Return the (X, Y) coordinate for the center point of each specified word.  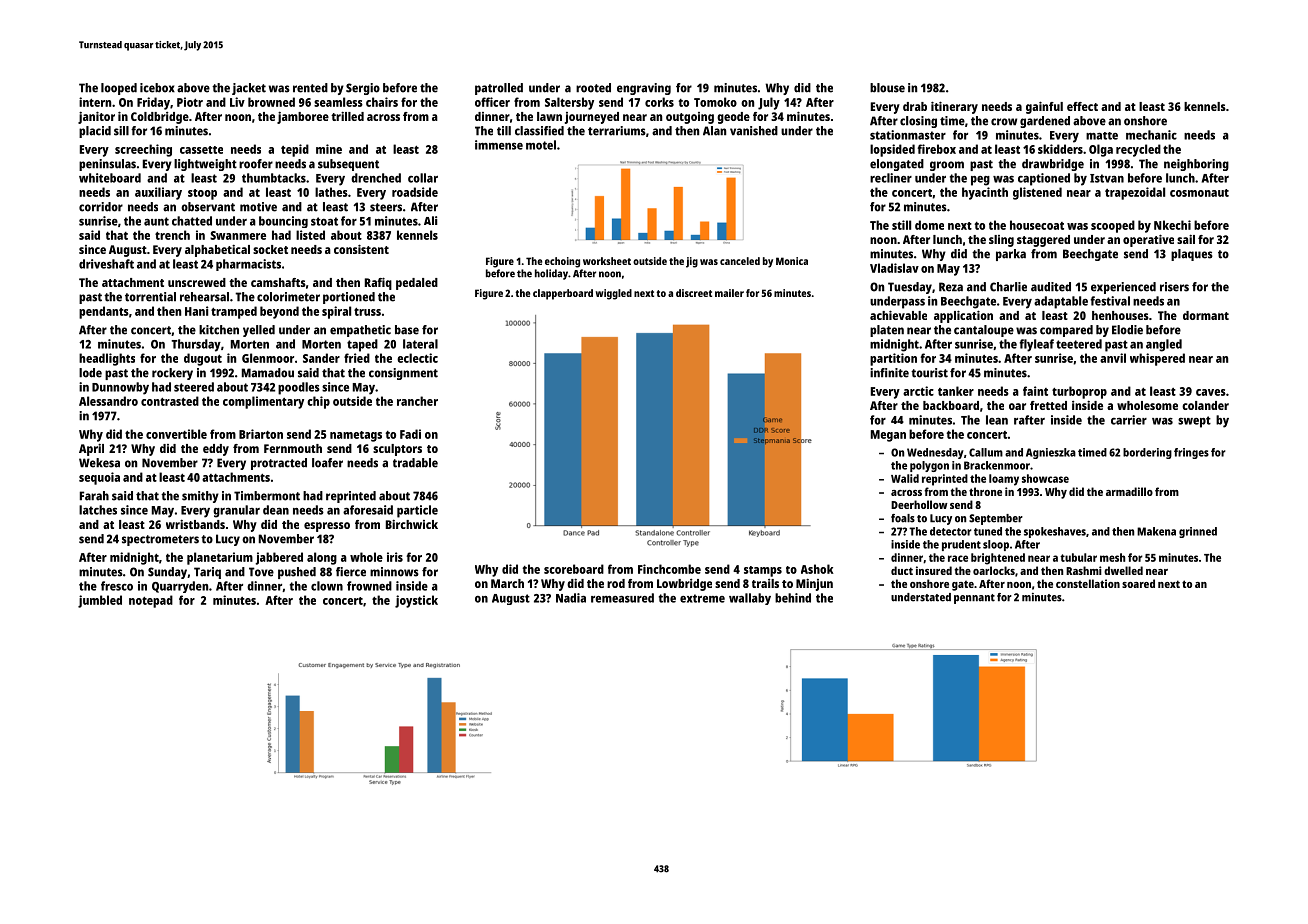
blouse (887, 88)
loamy (1004, 480)
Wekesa (99, 463)
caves (1211, 392)
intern (95, 102)
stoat (324, 221)
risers (1174, 287)
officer (492, 102)
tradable (415, 463)
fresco (117, 586)
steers (386, 207)
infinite (889, 373)
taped (362, 345)
